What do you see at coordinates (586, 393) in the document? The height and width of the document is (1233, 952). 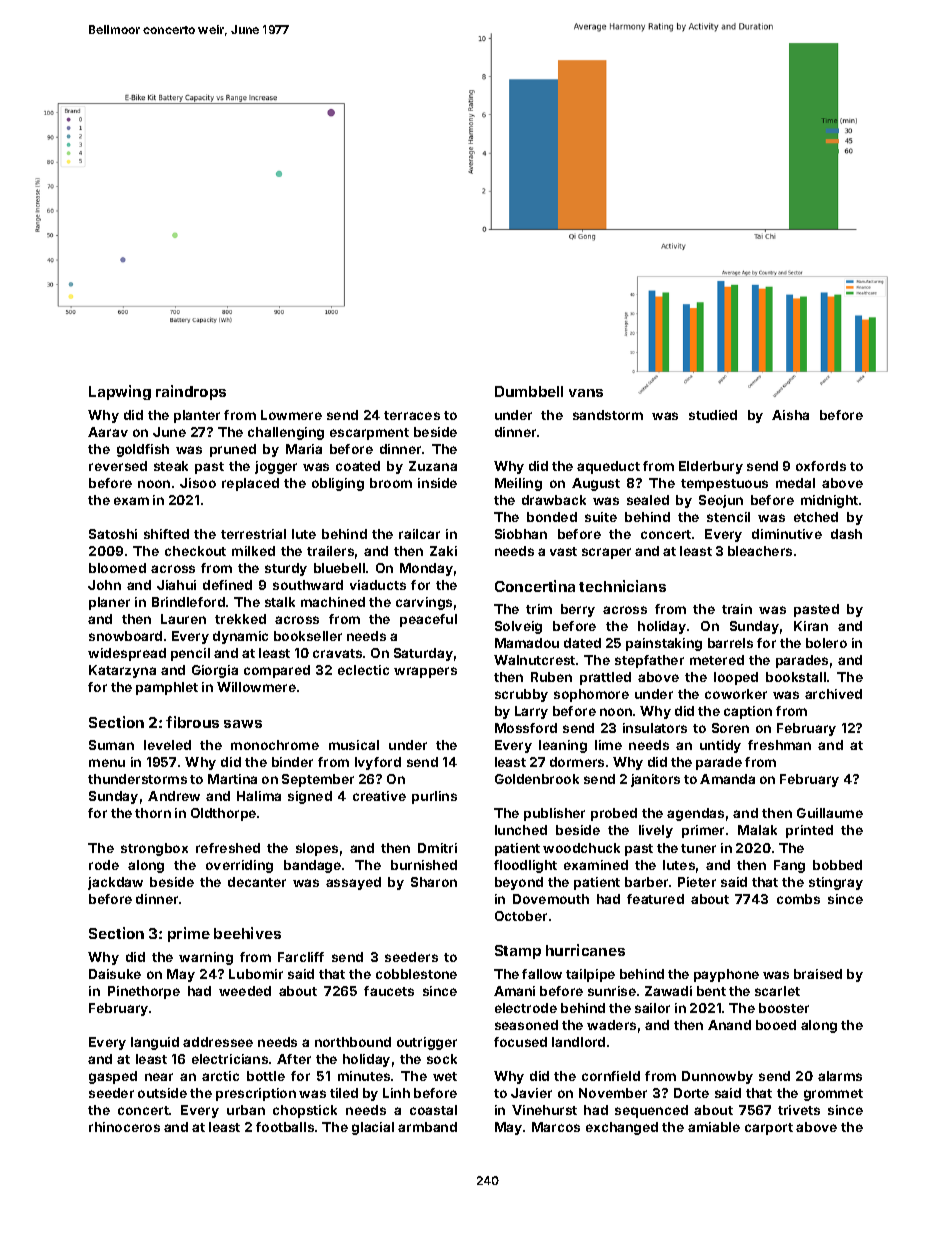 I see `vans` at bounding box center [586, 393].
